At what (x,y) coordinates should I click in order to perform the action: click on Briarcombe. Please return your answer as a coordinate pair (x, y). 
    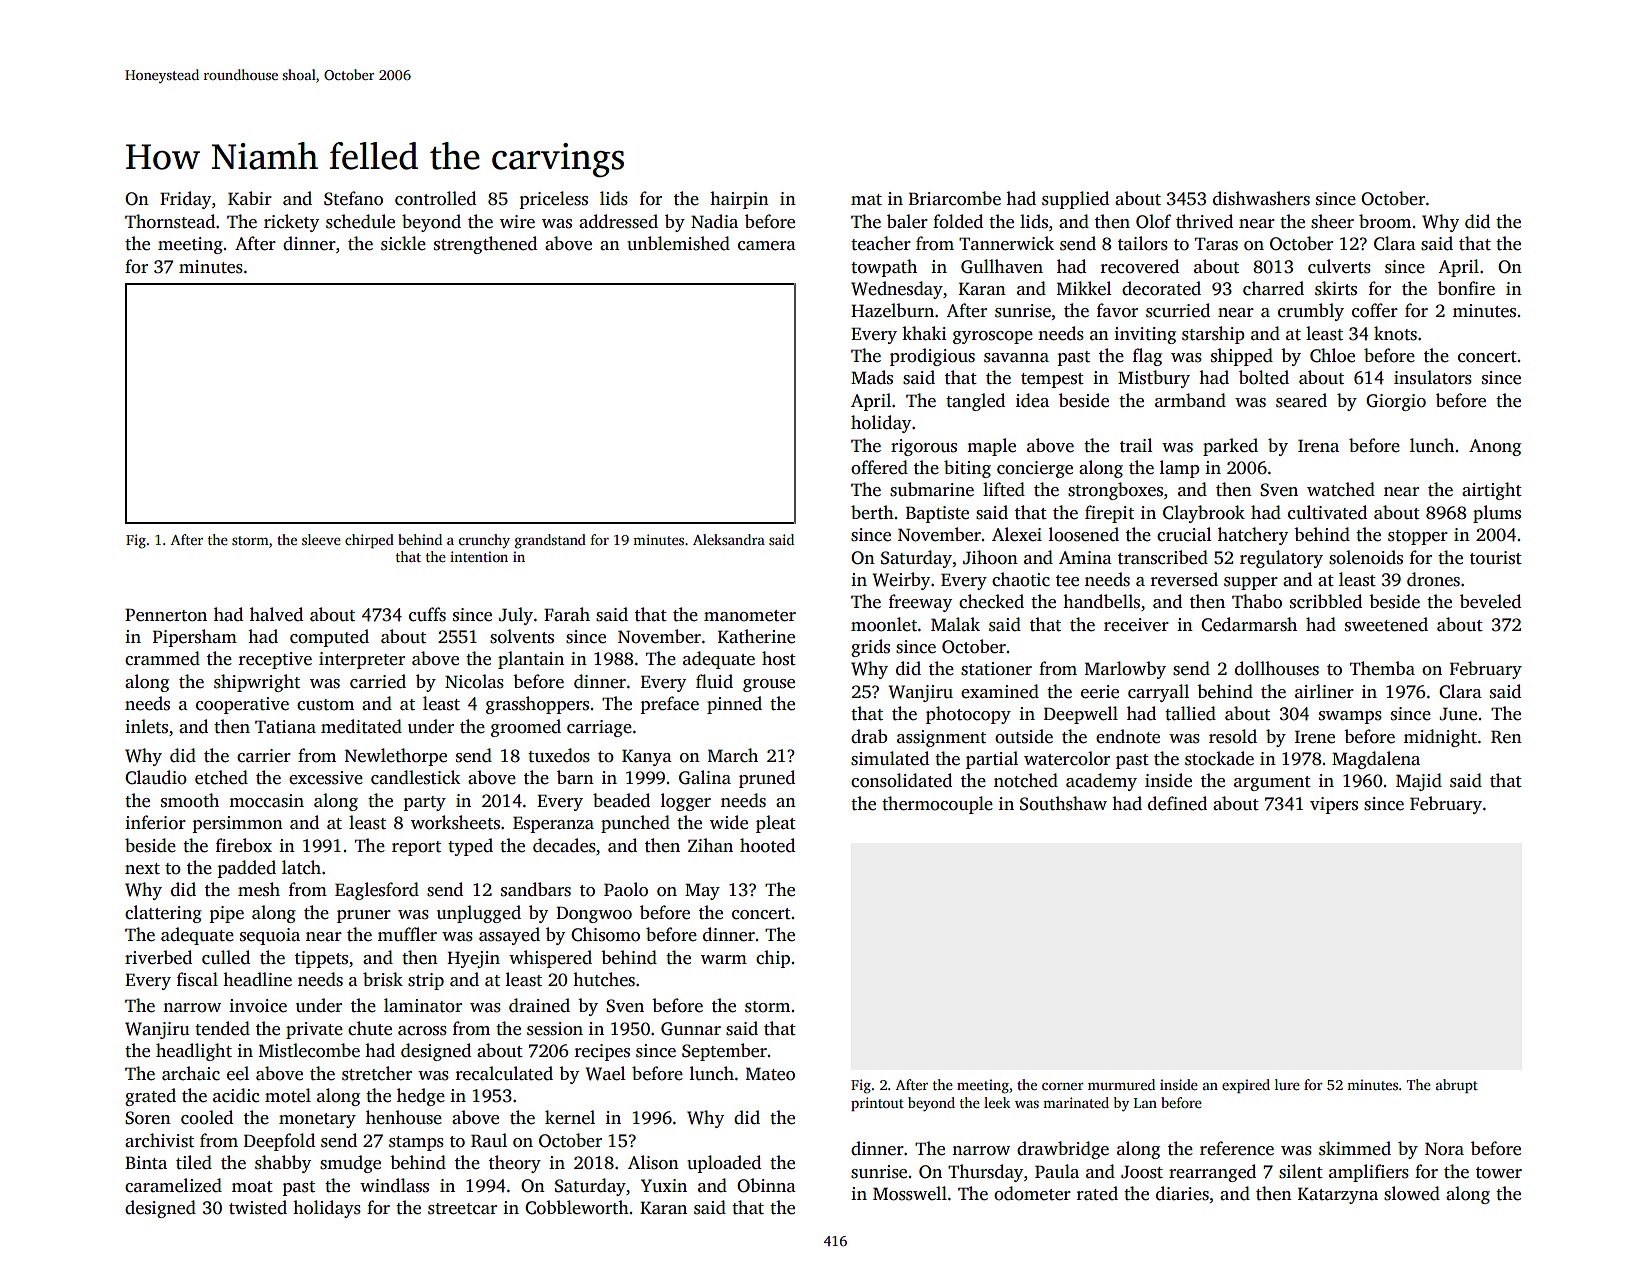
    Looking at the image, I should click on (955, 198).
